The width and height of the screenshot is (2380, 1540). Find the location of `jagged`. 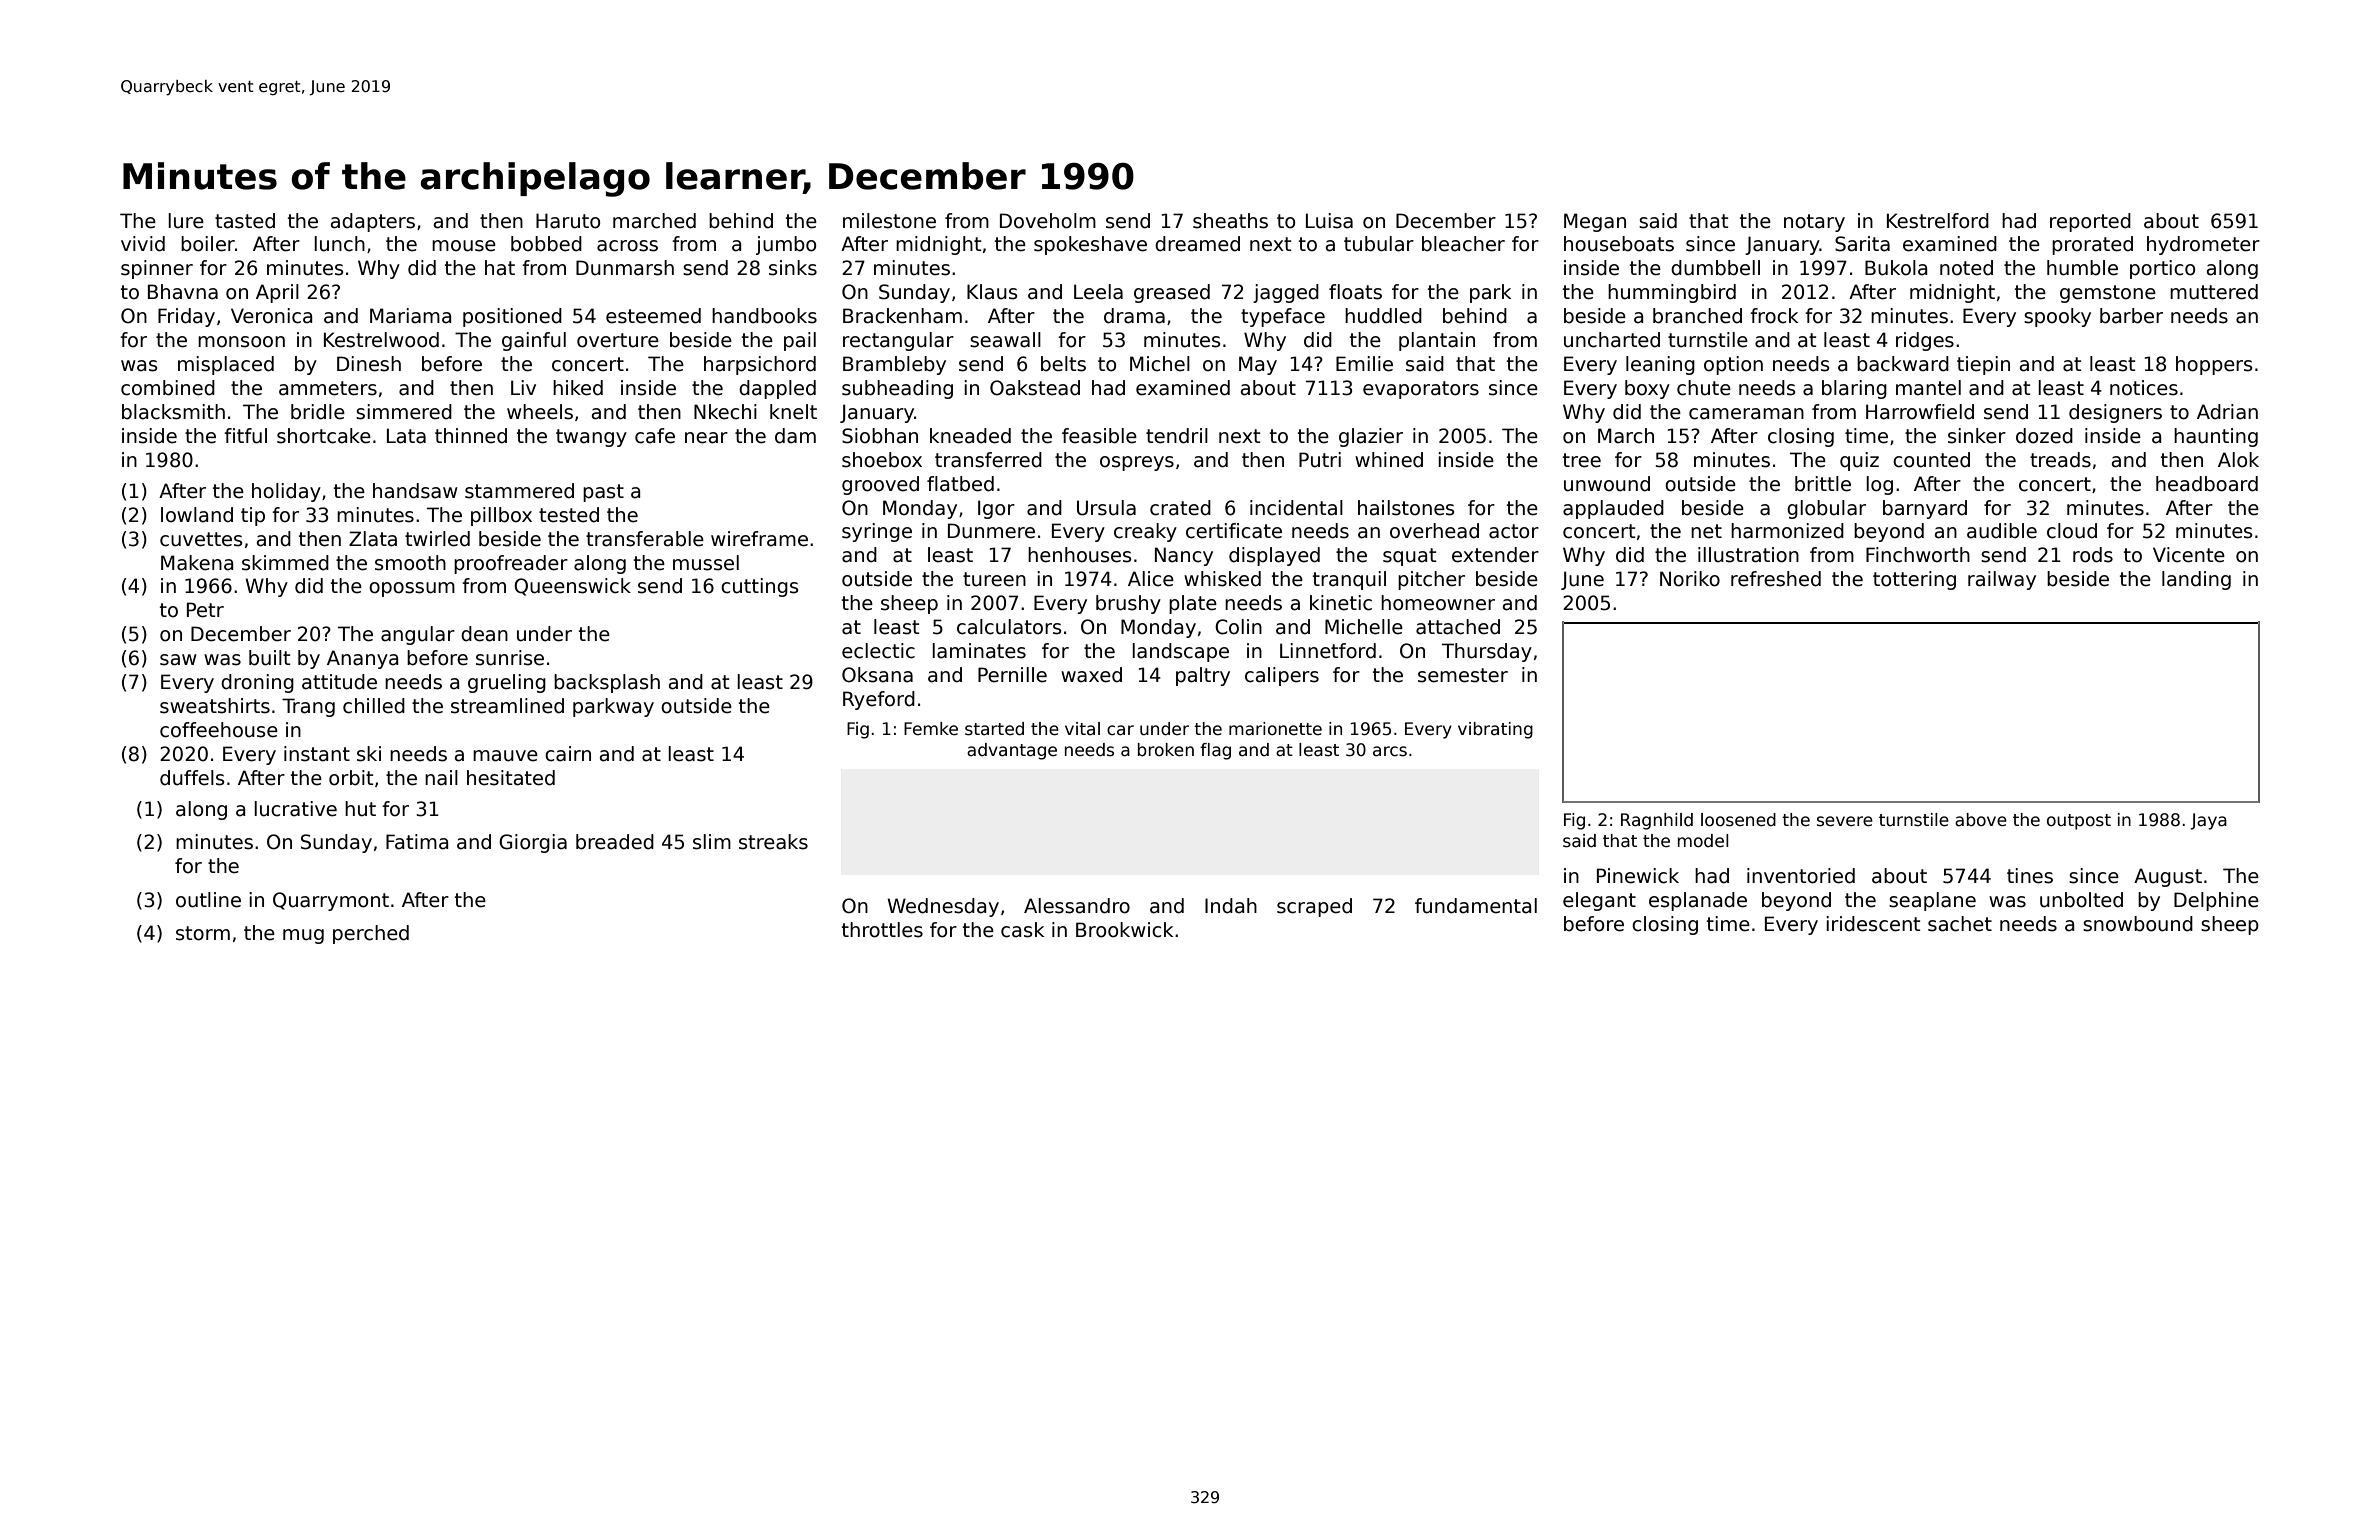

jagged is located at coordinates (1286, 293).
